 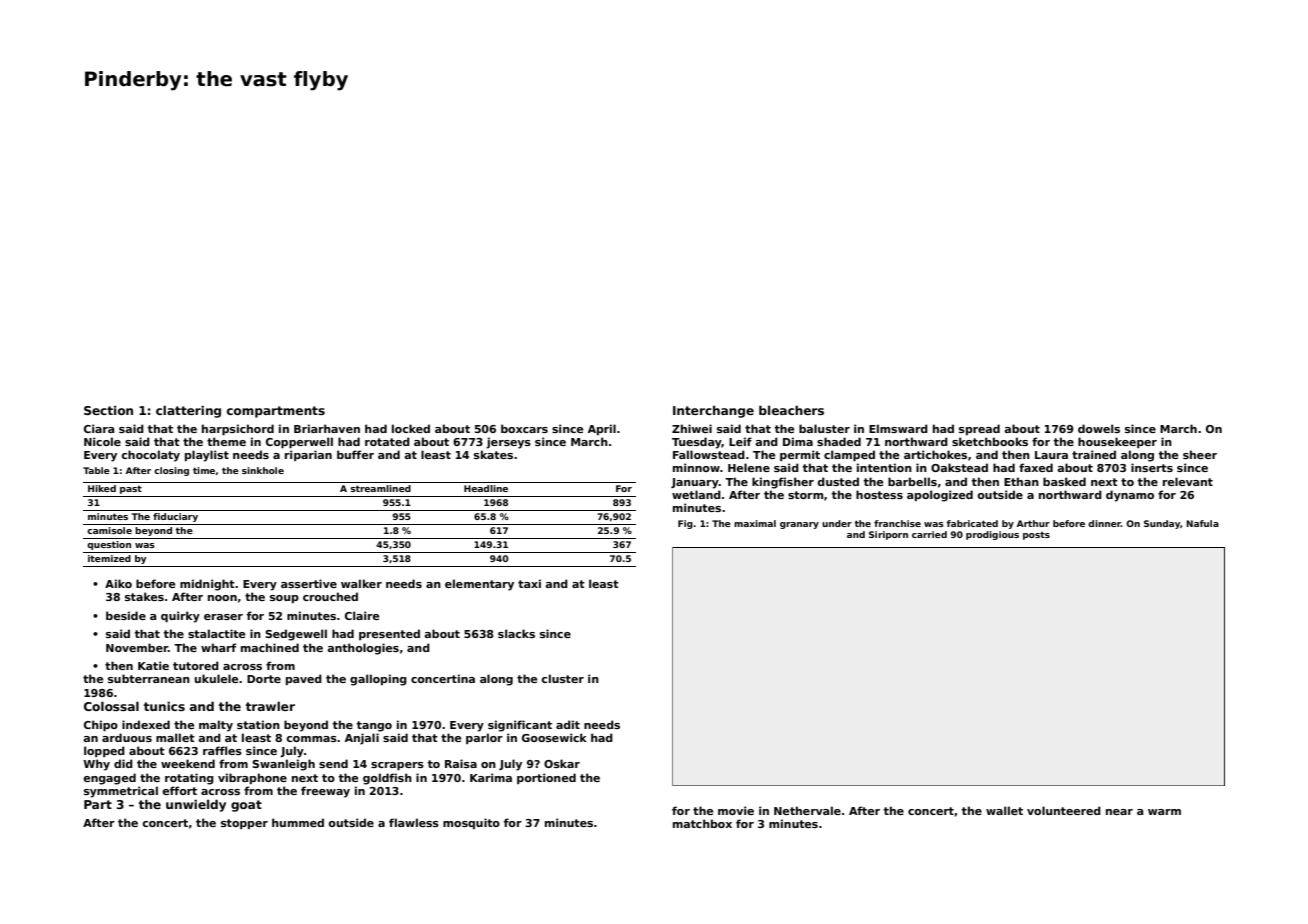 What do you see at coordinates (361, 583) in the screenshot?
I see `walker` at bounding box center [361, 583].
